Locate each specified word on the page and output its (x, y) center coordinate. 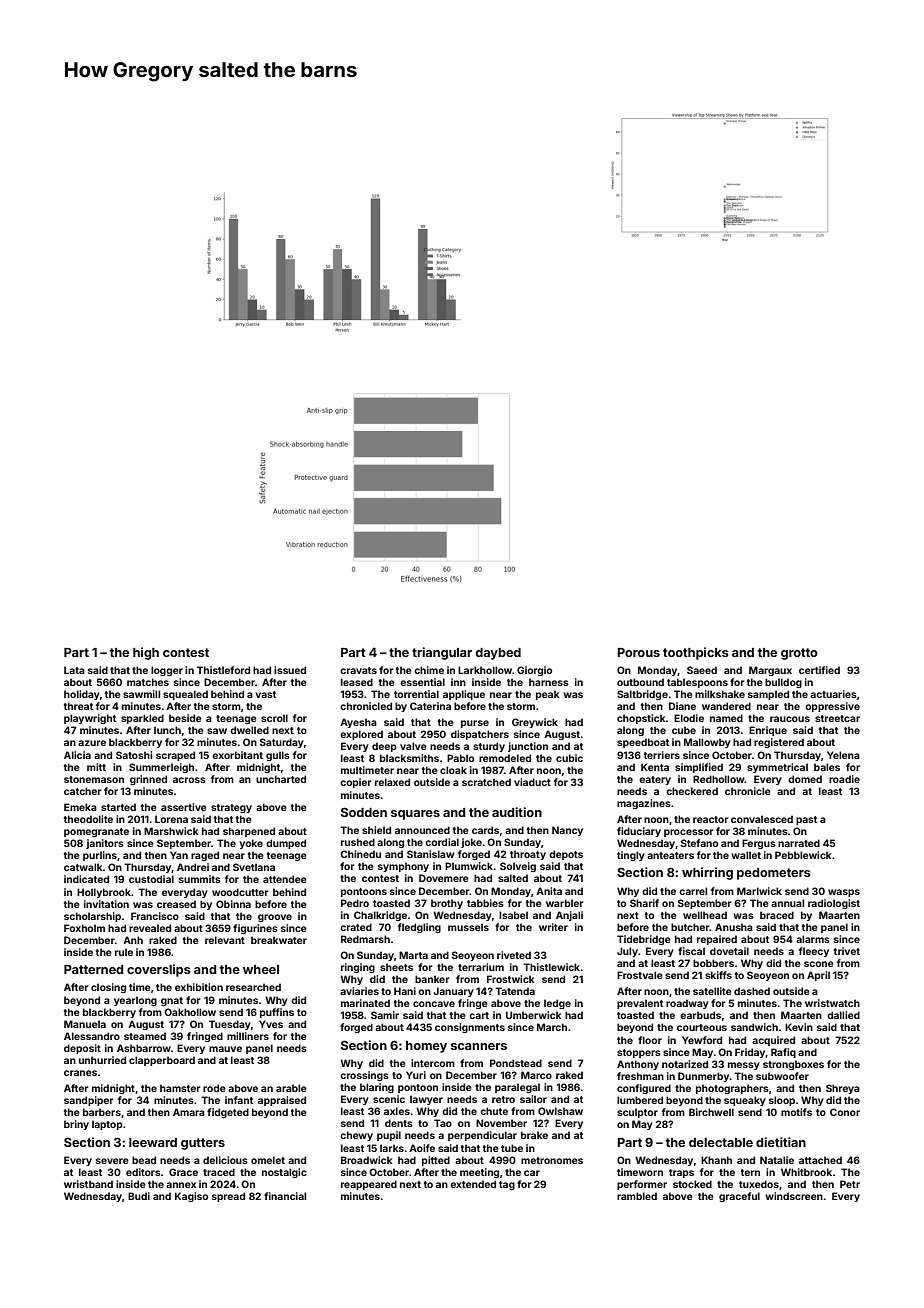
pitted (436, 1161)
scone (819, 964)
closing (108, 988)
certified (819, 670)
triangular (442, 653)
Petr (850, 1184)
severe (112, 1161)
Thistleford (223, 670)
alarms (813, 939)
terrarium (481, 967)
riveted (514, 955)
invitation (106, 904)
